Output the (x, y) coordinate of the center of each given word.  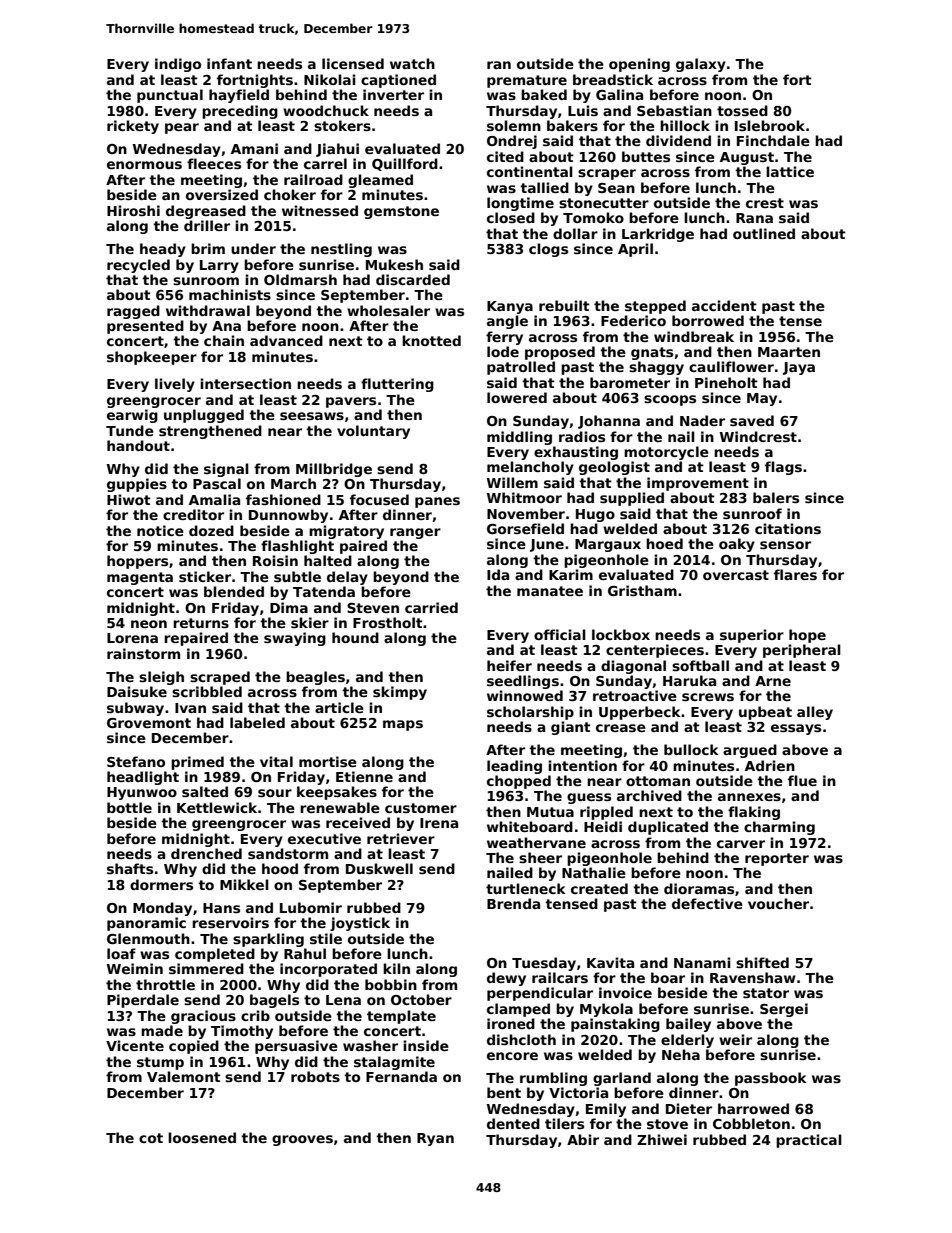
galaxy (701, 65)
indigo (178, 65)
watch (412, 63)
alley (815, 713)
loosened (202, 1137)
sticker (205, 576)
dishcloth (521, 1039)
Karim (571, 574)
